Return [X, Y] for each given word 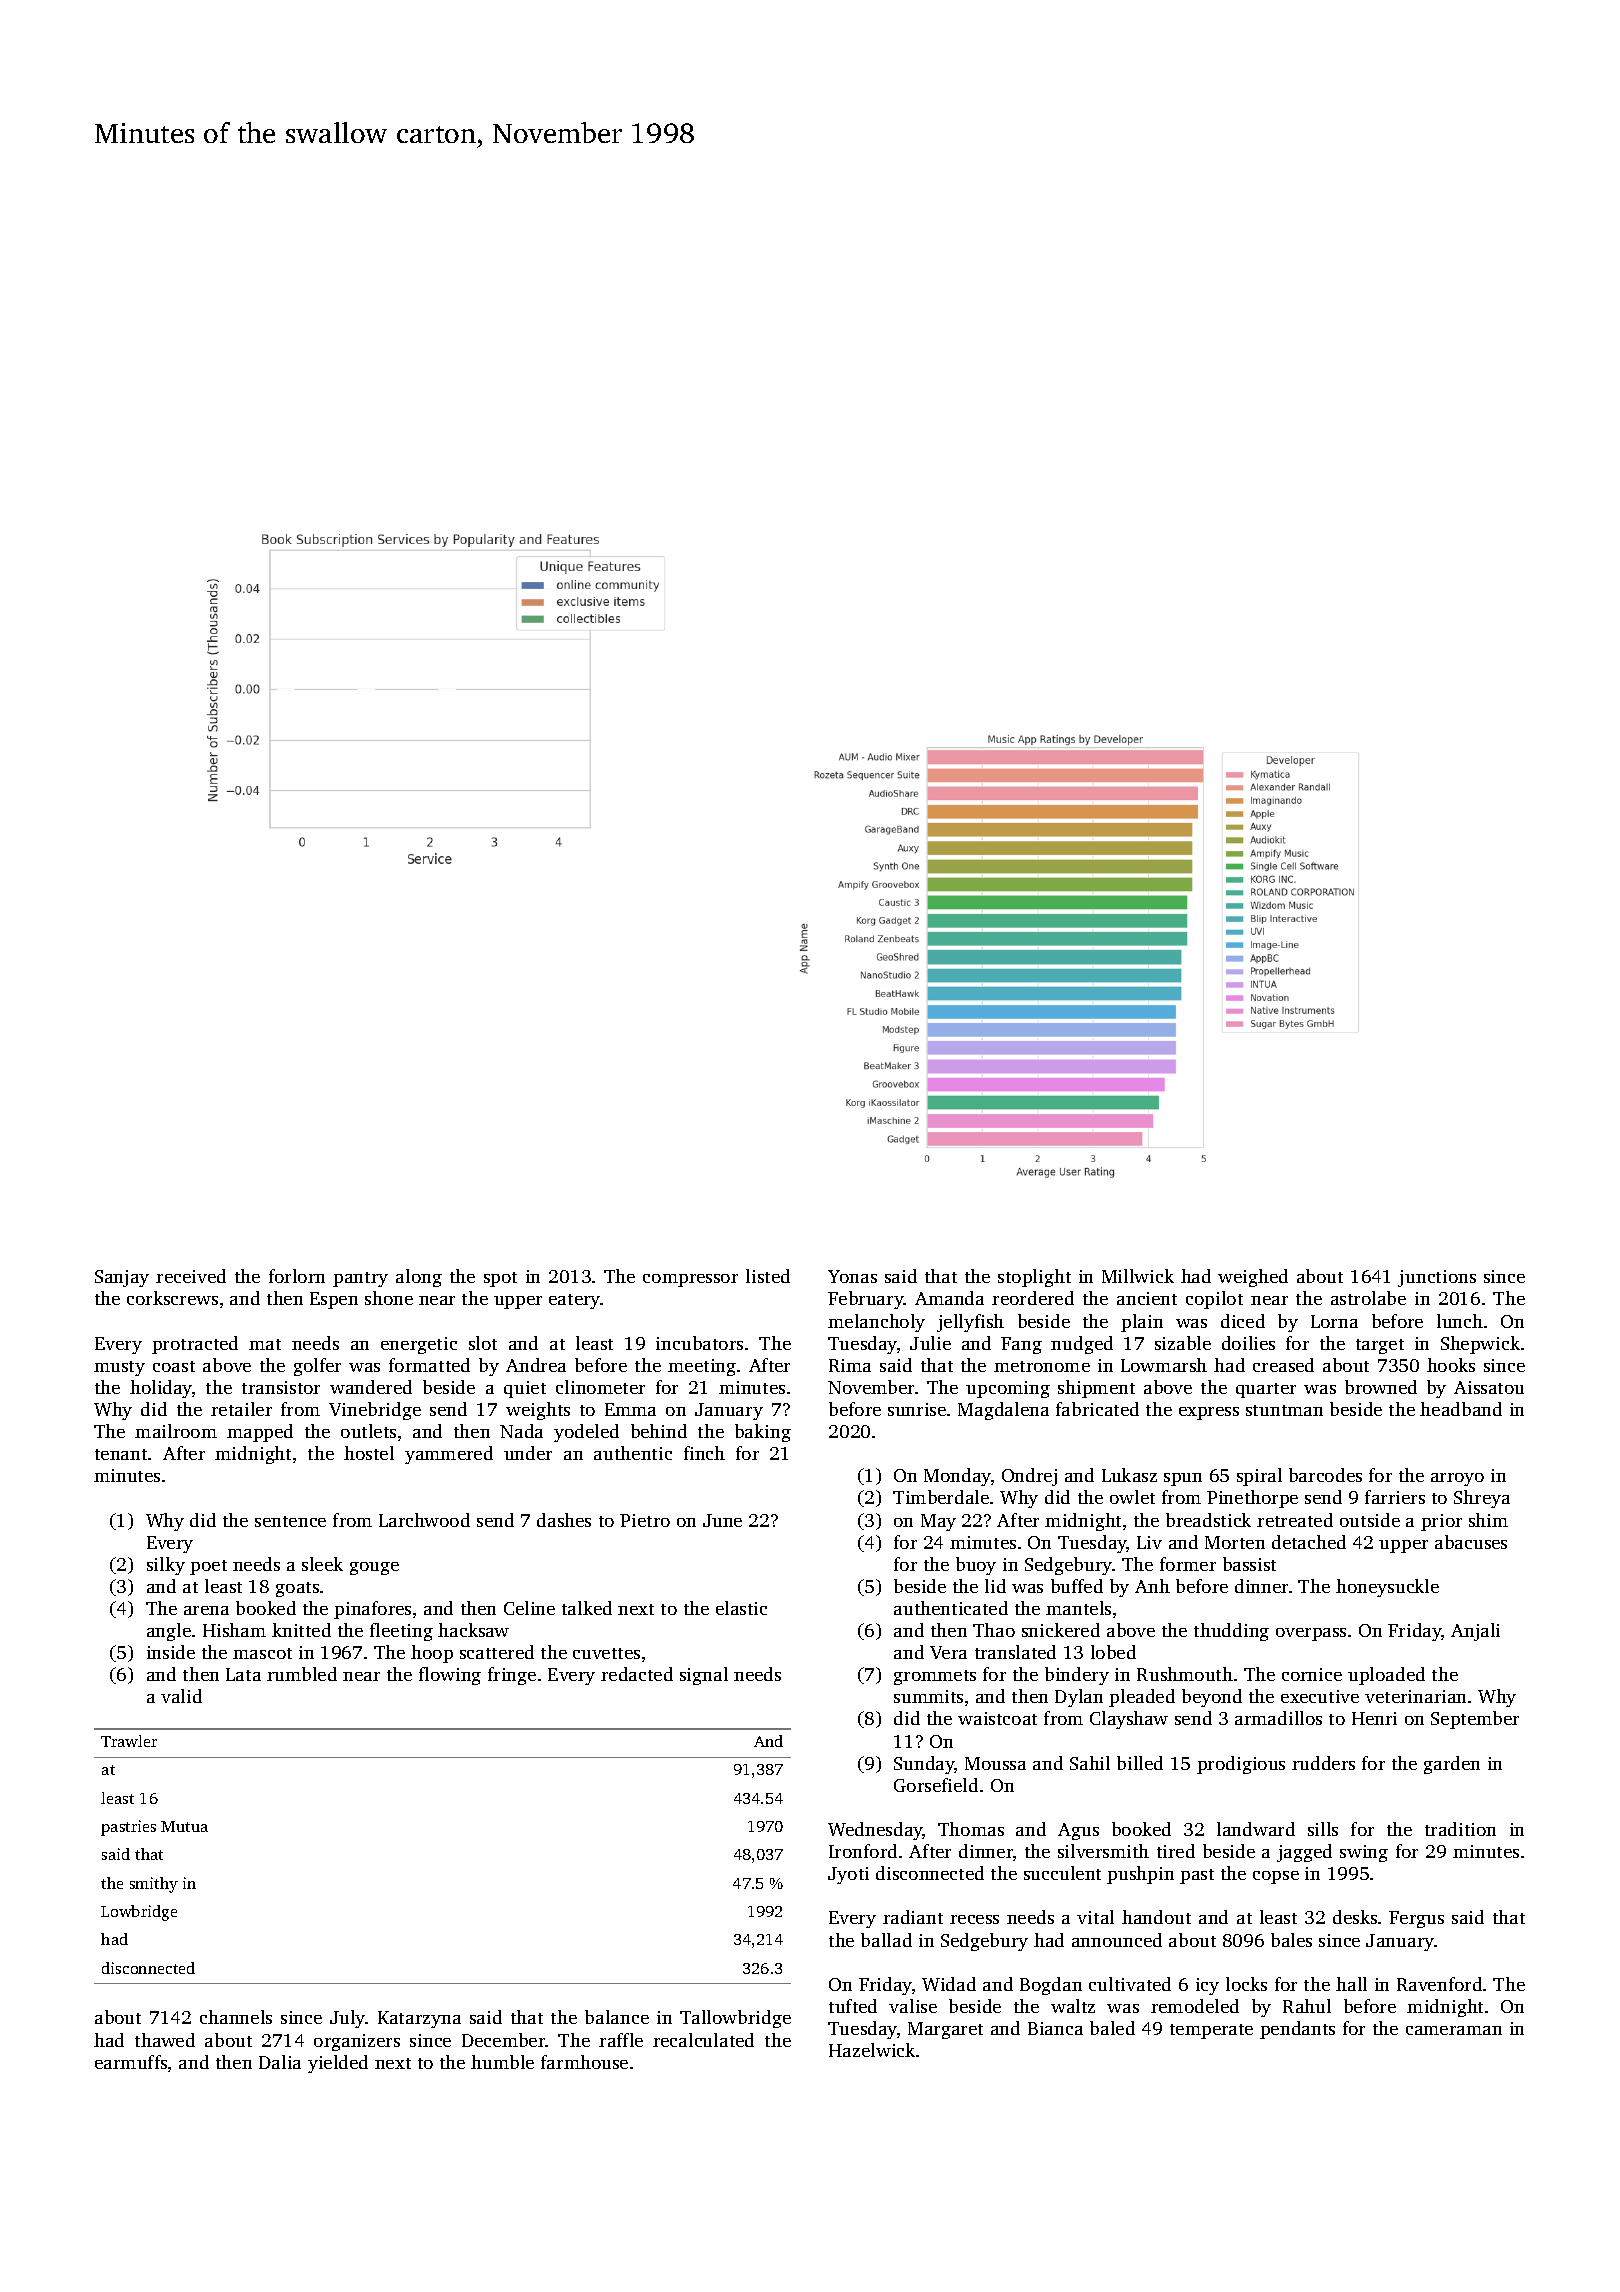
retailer [241, 1409]
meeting [702, 1367]
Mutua [184, 1826]
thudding [1231, 1632]
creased [1283, 1365]
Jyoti [848, 1875]
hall [1351, 1984]
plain [1142, 1323]
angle [169, 1632]
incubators [699, 1343]
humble [502, 2062]
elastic [741, 1608]
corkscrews [172, 1298]
